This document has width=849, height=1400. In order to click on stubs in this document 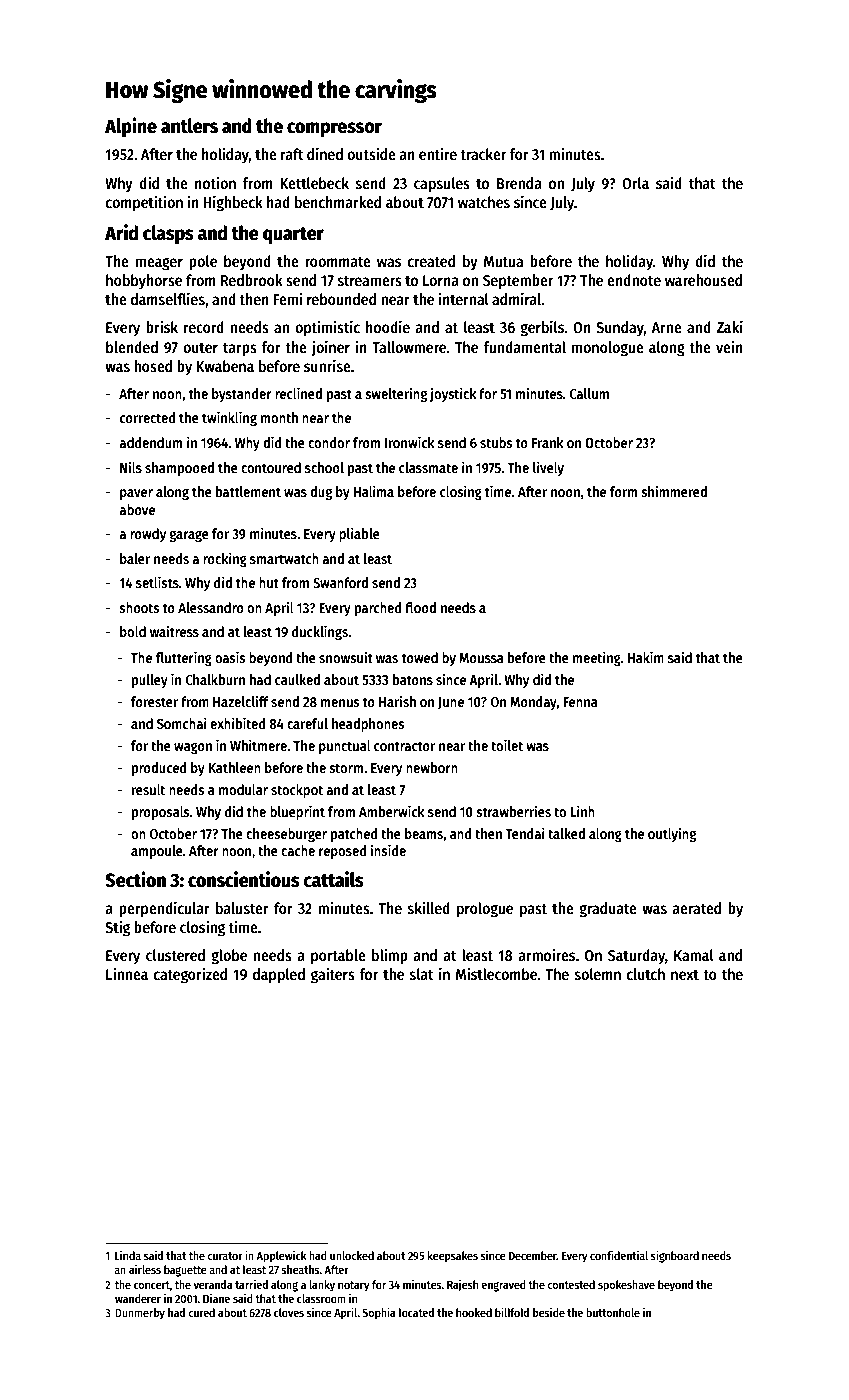, I will do `click(496, 442)`.
